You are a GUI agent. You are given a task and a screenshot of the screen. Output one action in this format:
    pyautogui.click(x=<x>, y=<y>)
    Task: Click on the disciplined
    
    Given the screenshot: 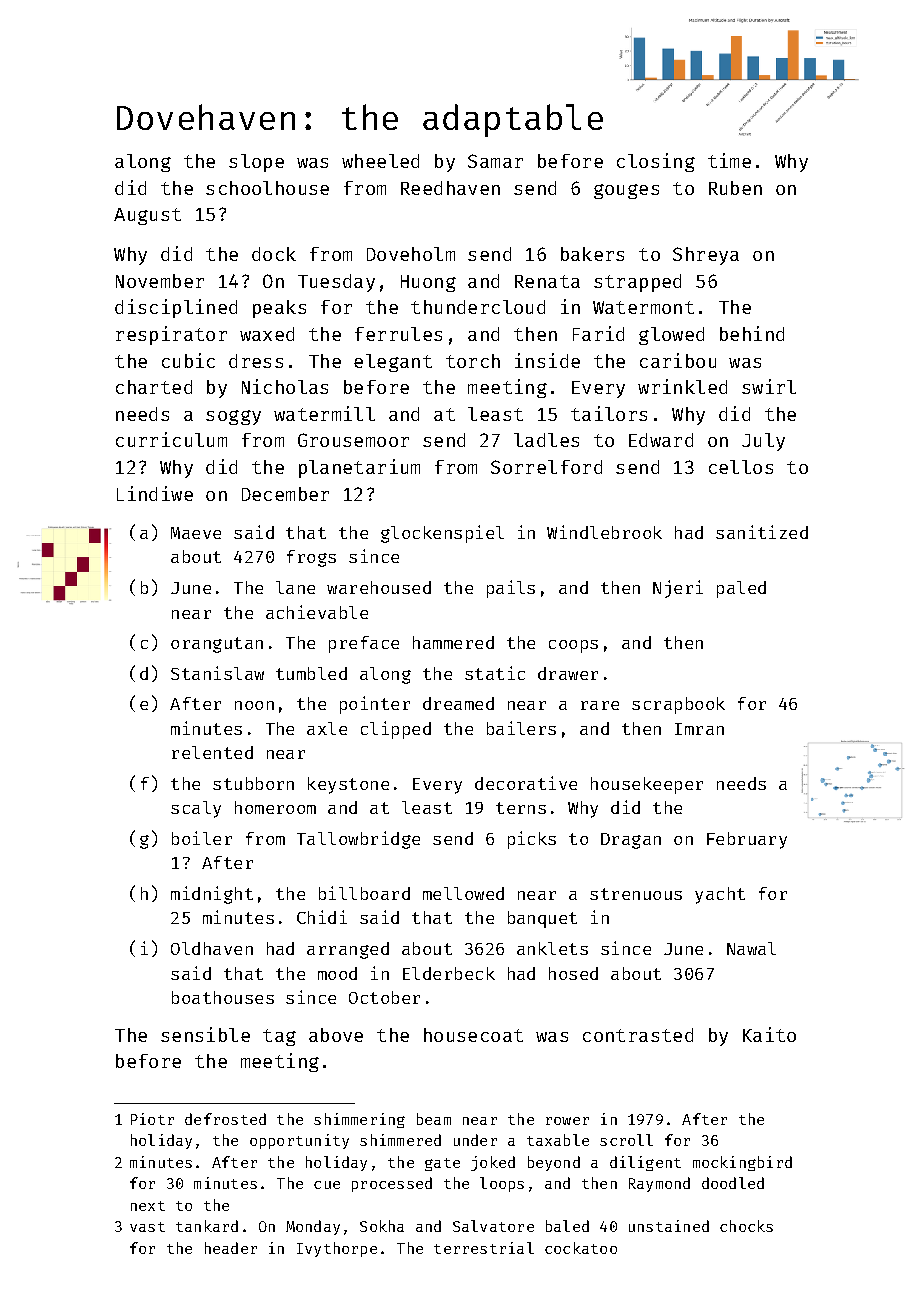 What is the action you would take?
    pyautogui.click(x=176, y=308)
